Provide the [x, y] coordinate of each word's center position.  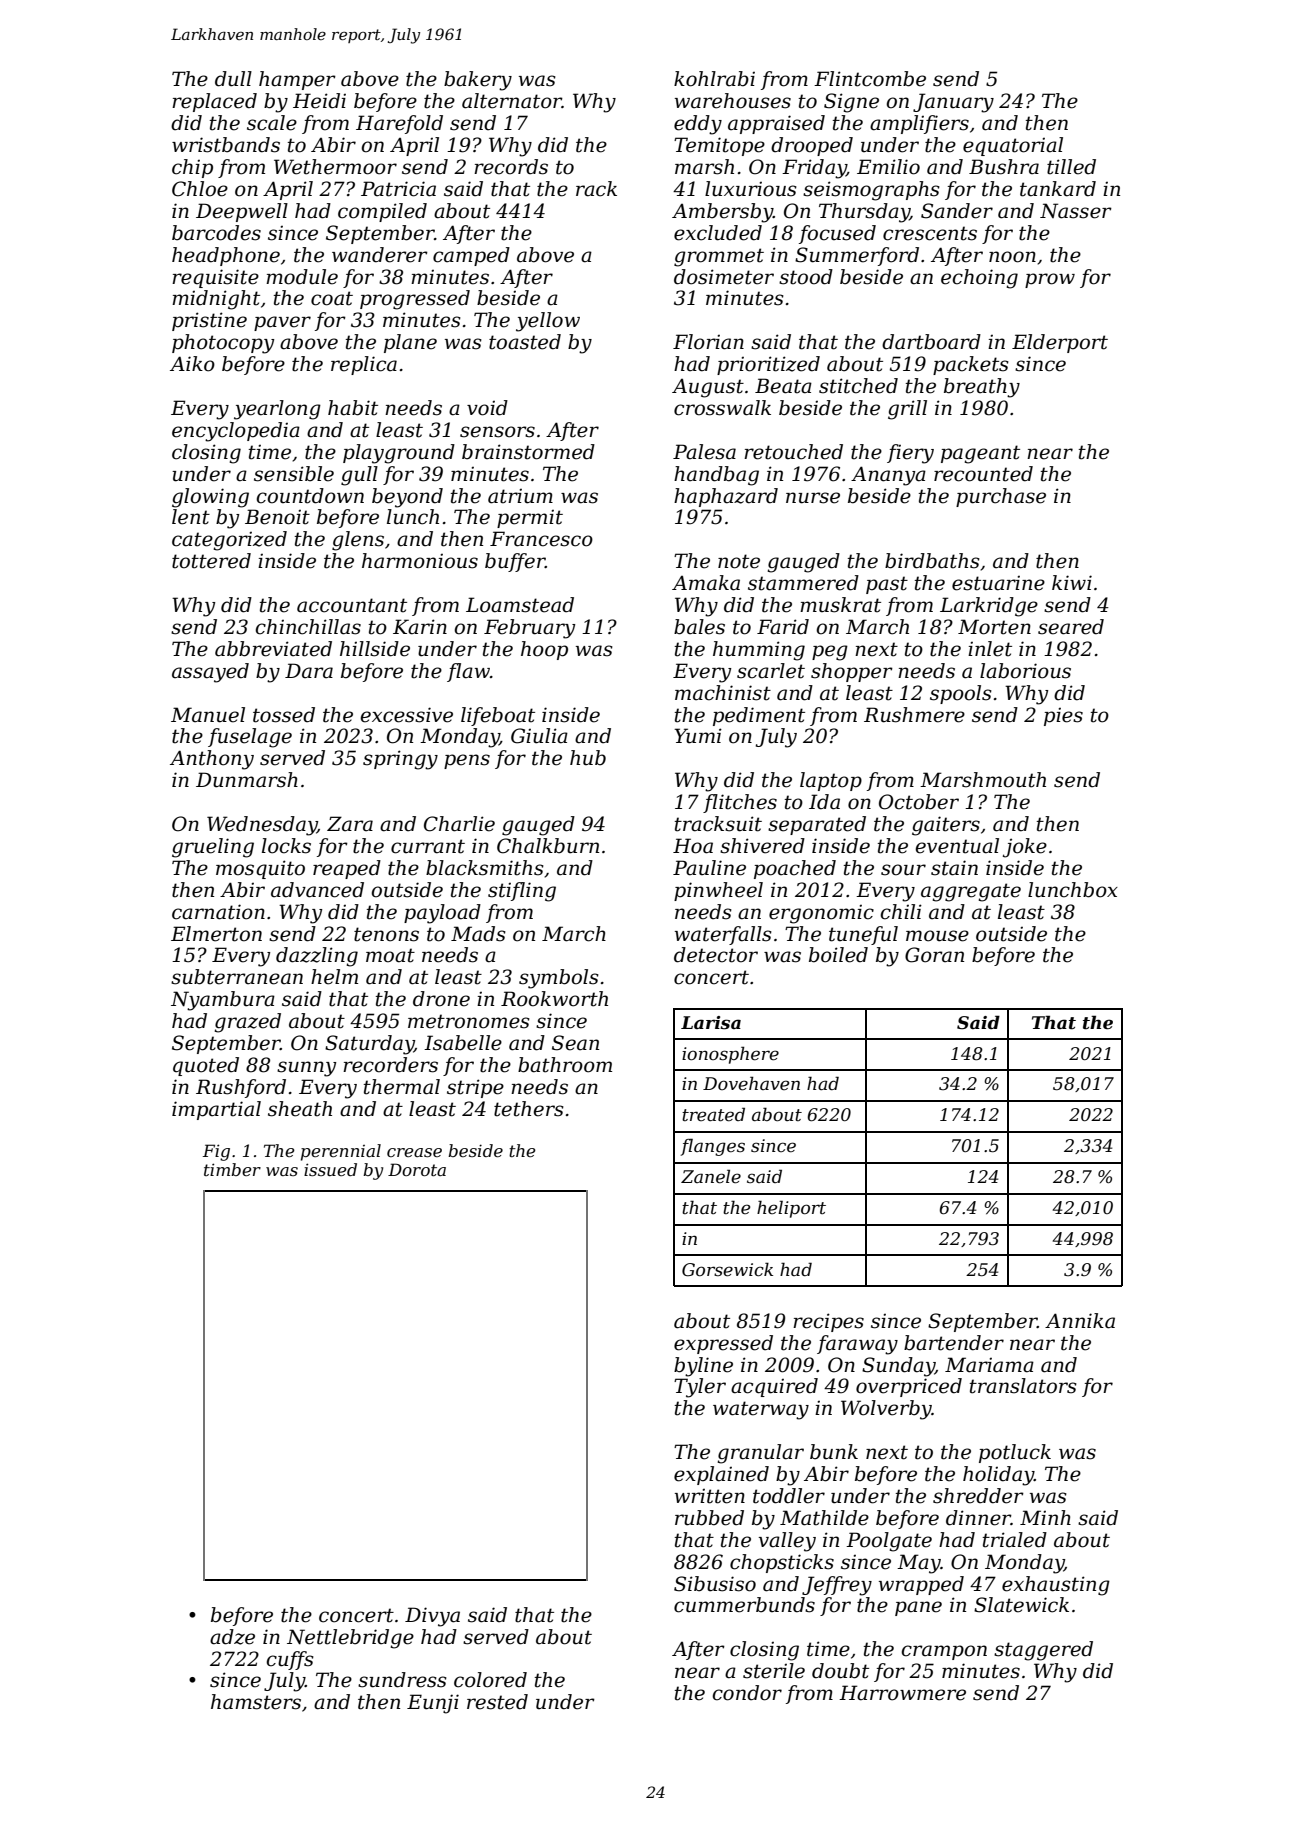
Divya [432, 1617]
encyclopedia [236, 432]
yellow [548, 322]
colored [490, 1680]
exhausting [1056, 1586]
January [953, 103]
